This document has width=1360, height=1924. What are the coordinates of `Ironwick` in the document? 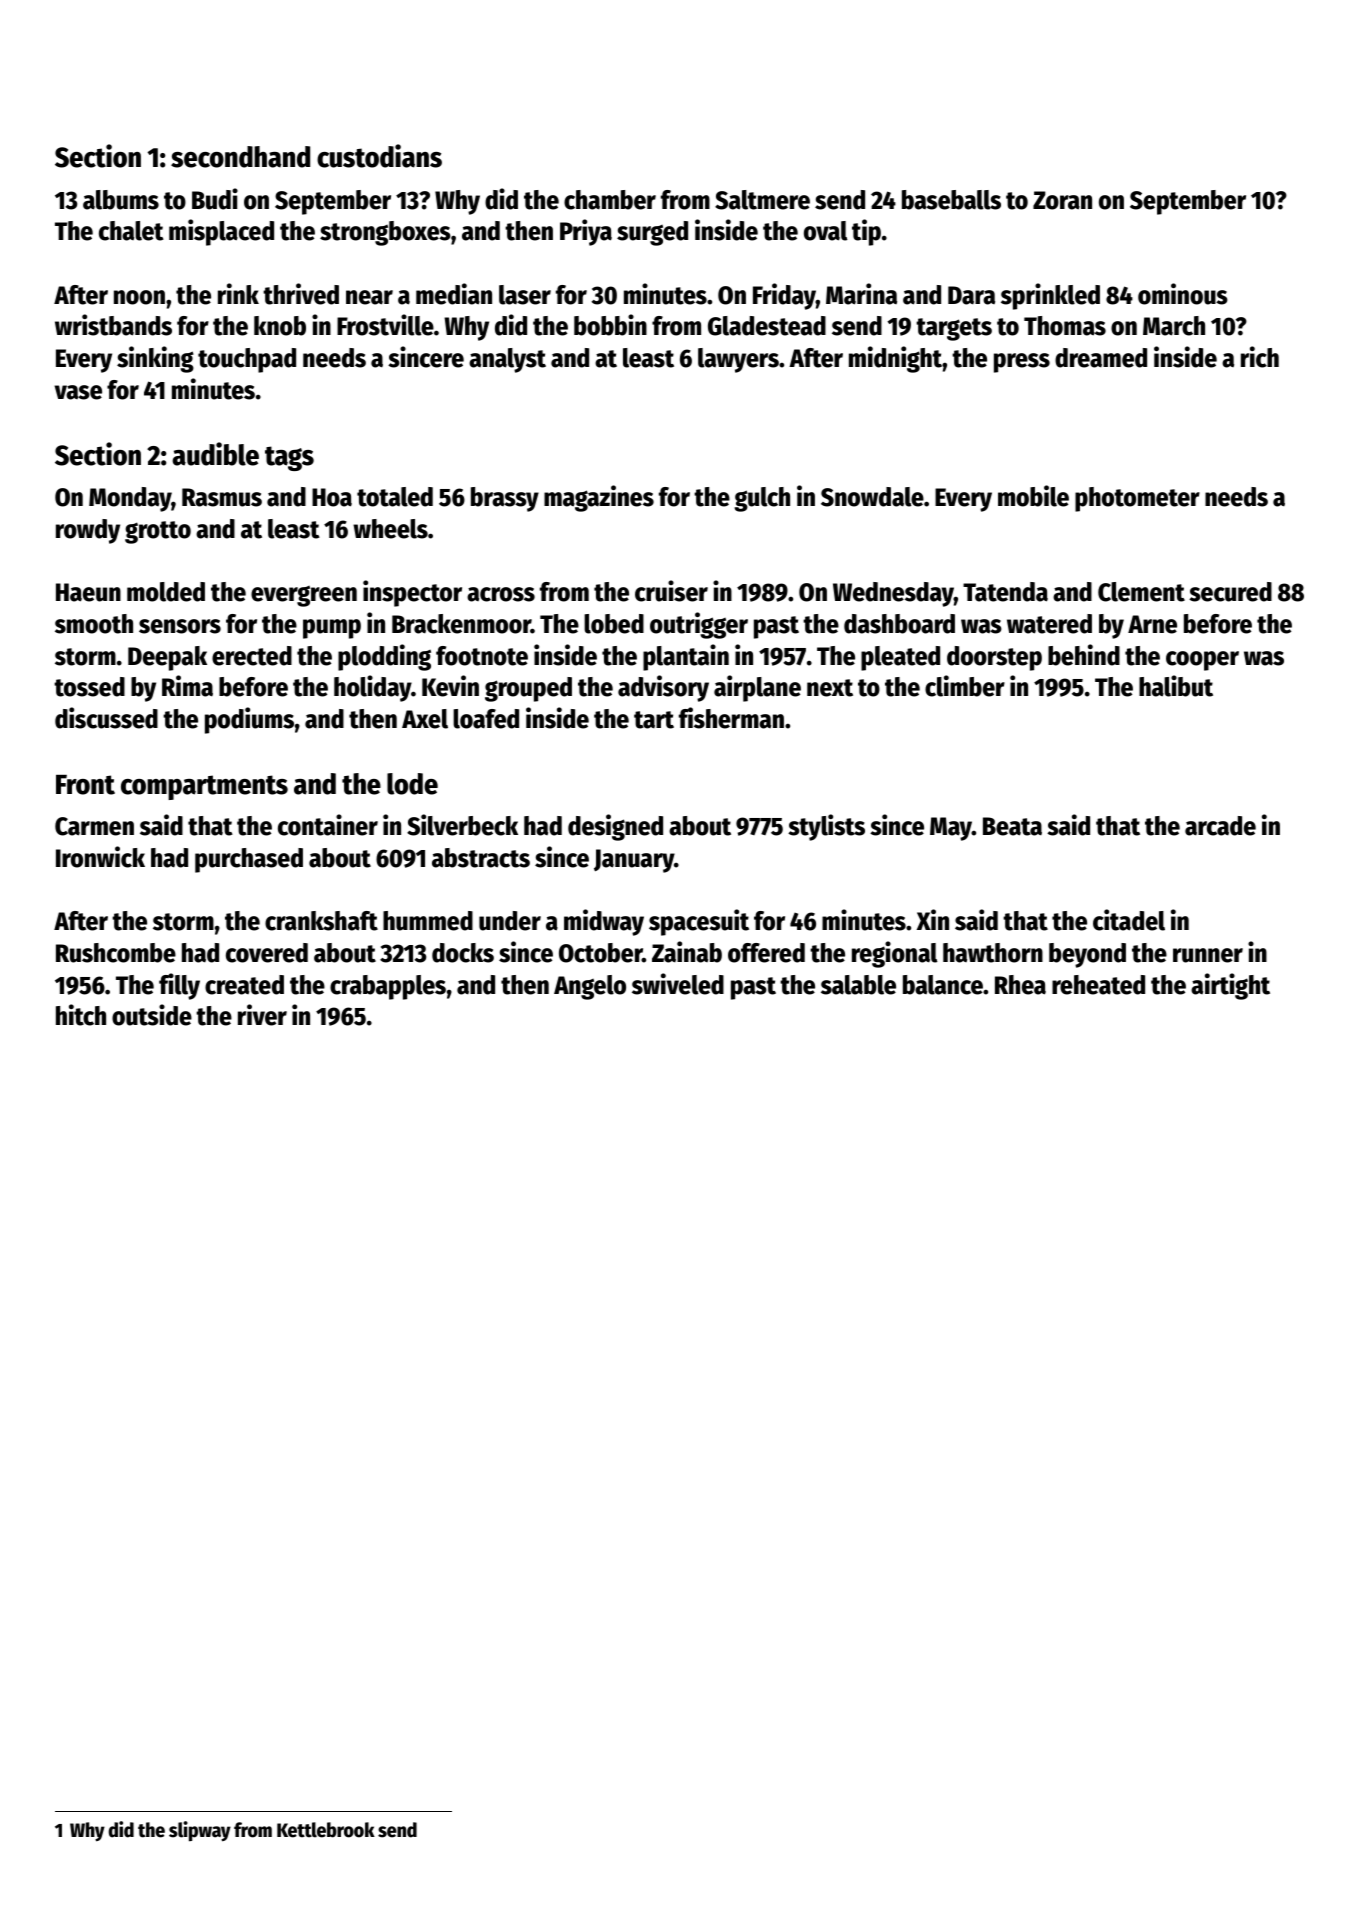 It's located at (100, 857).
